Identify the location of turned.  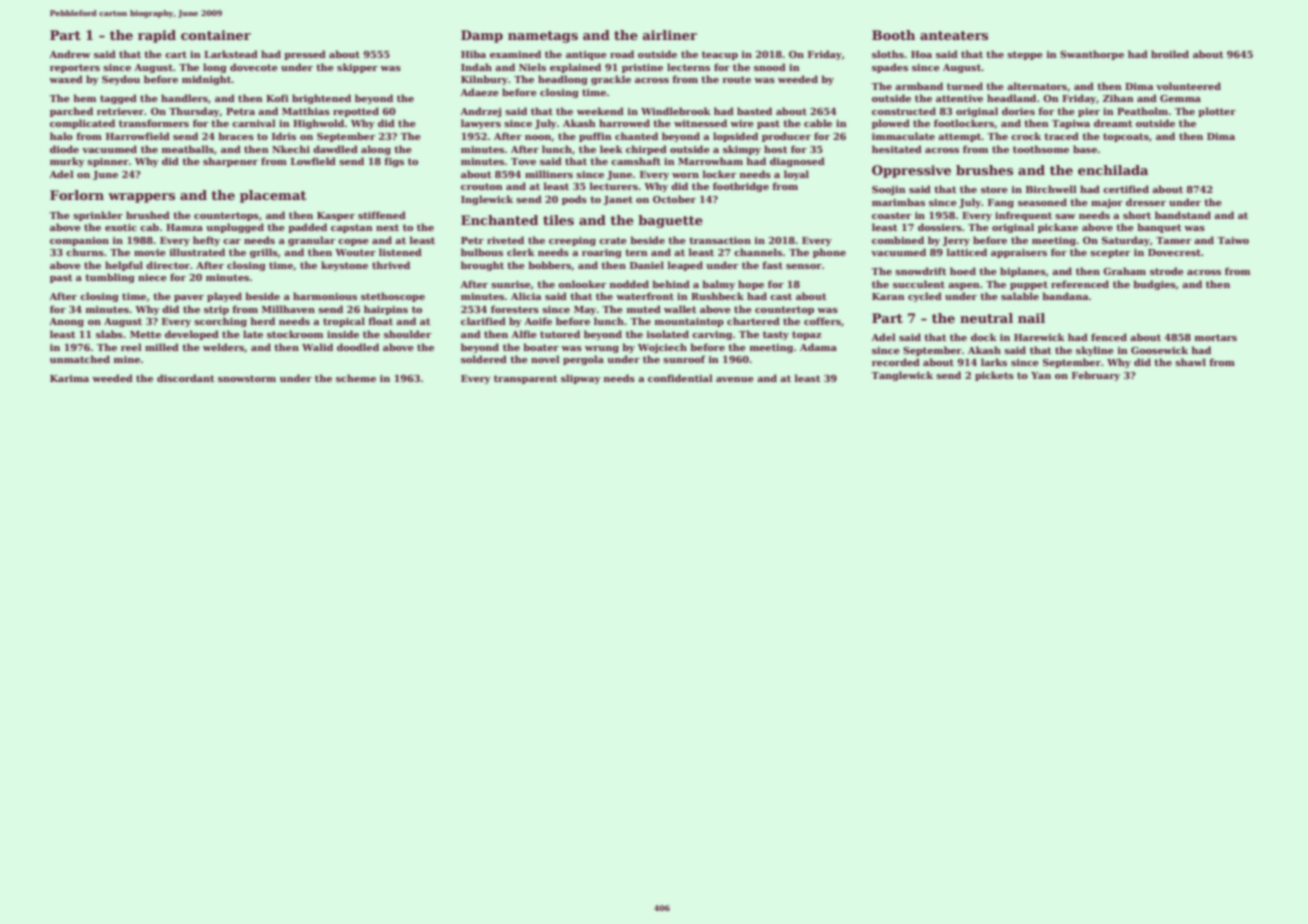
(965, 86).
